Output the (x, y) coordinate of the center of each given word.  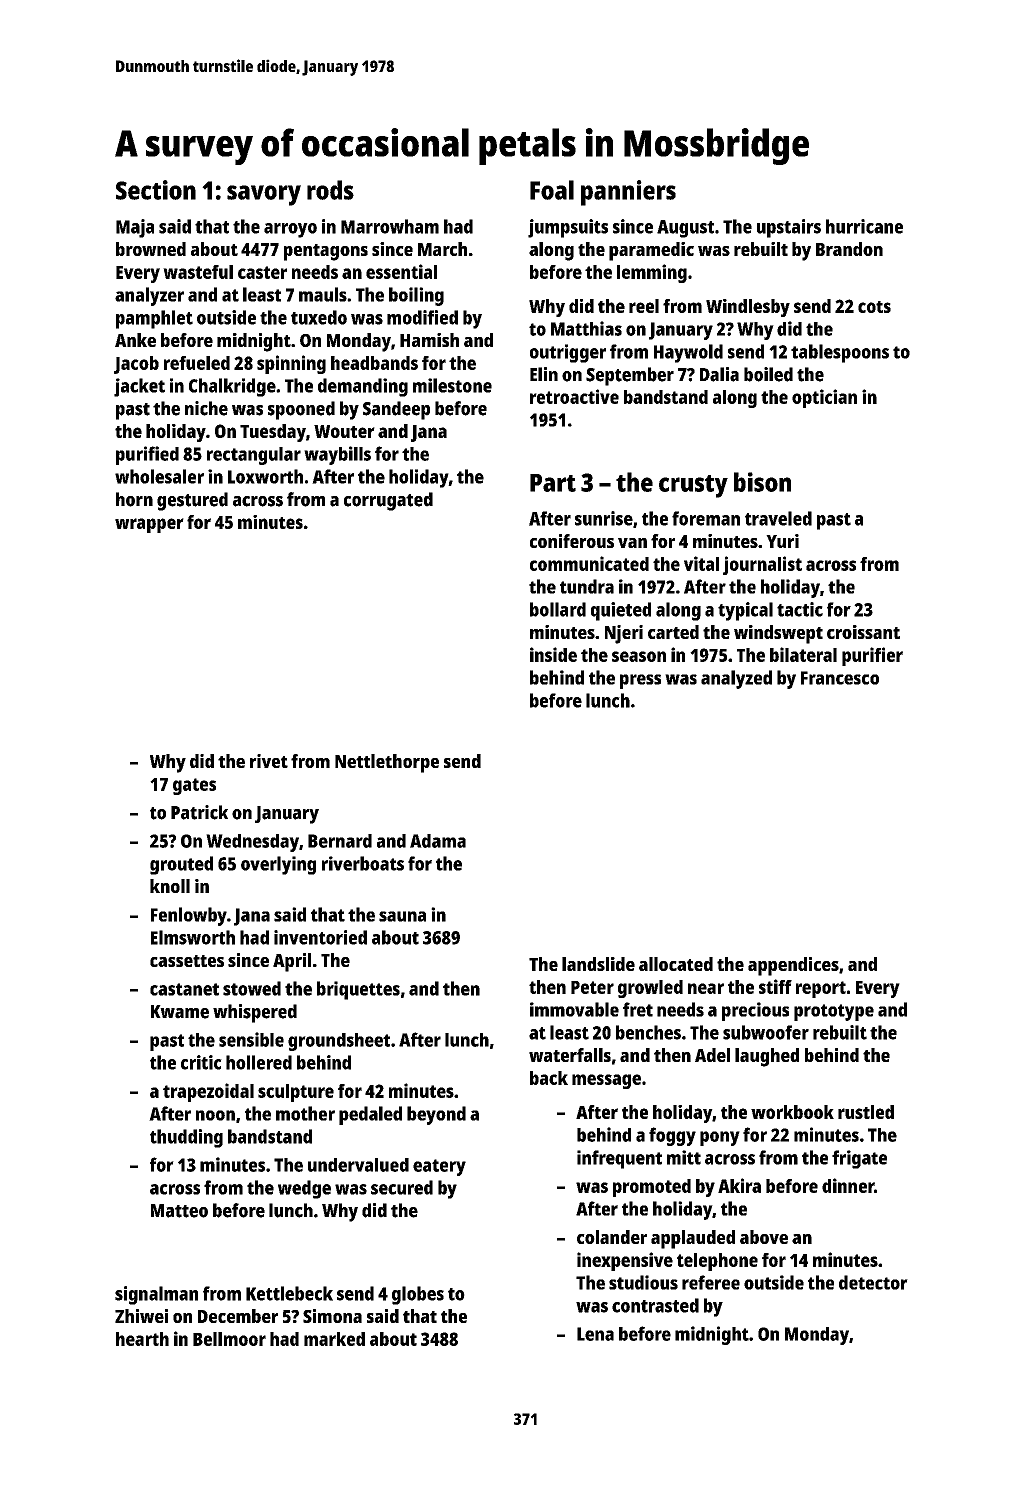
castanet (184, 989)
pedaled (370, 1115)
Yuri (782, 541)
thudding (186, 1138)
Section (156, 190)
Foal (552, 190)
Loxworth (265, 476)
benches (648, 1032)
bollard (558, 609)
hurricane (864, 226)
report (821, 989)
